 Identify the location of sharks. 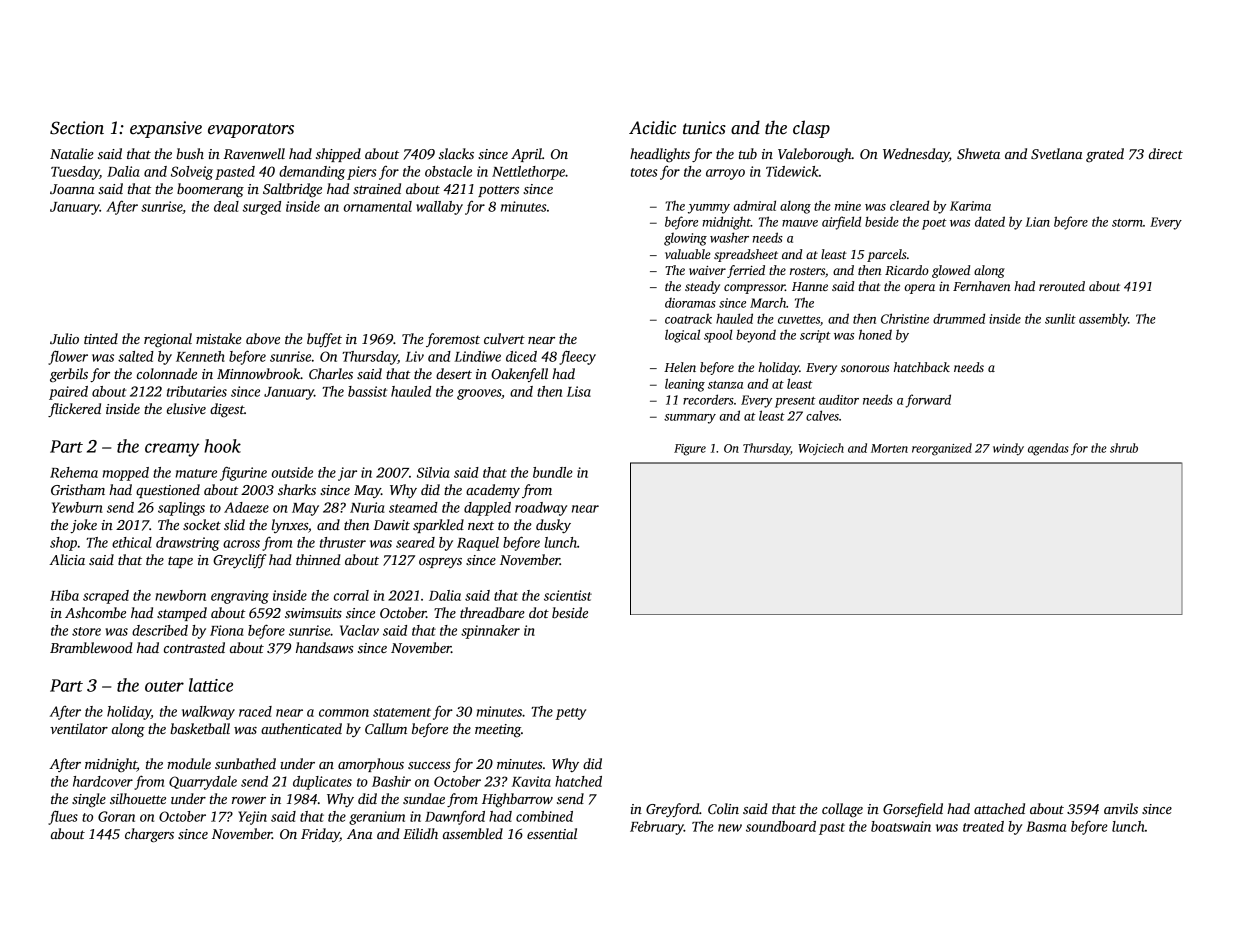
(297, 489).
